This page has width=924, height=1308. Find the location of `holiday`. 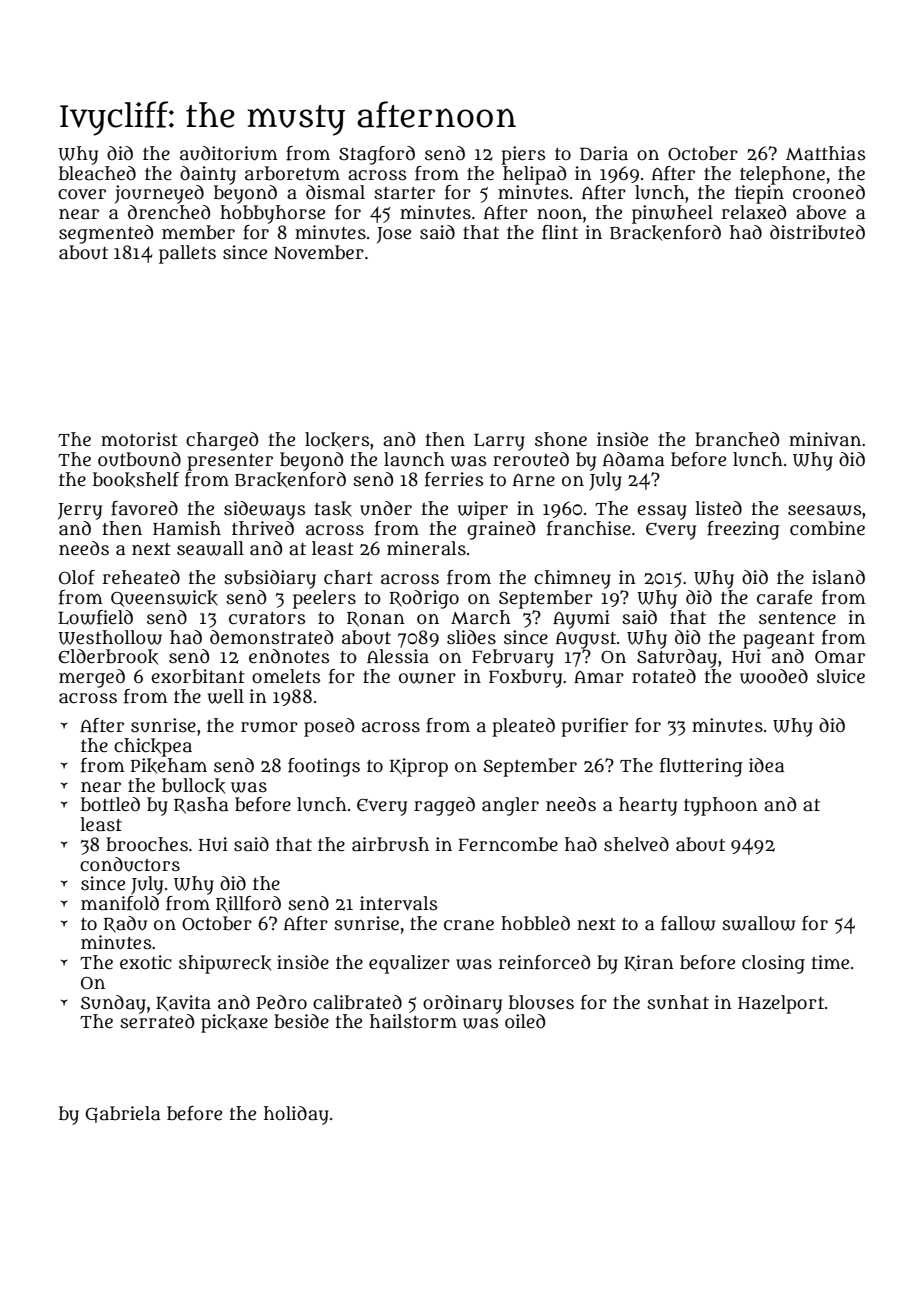

holiday is located at coordinates (296, 1115).
